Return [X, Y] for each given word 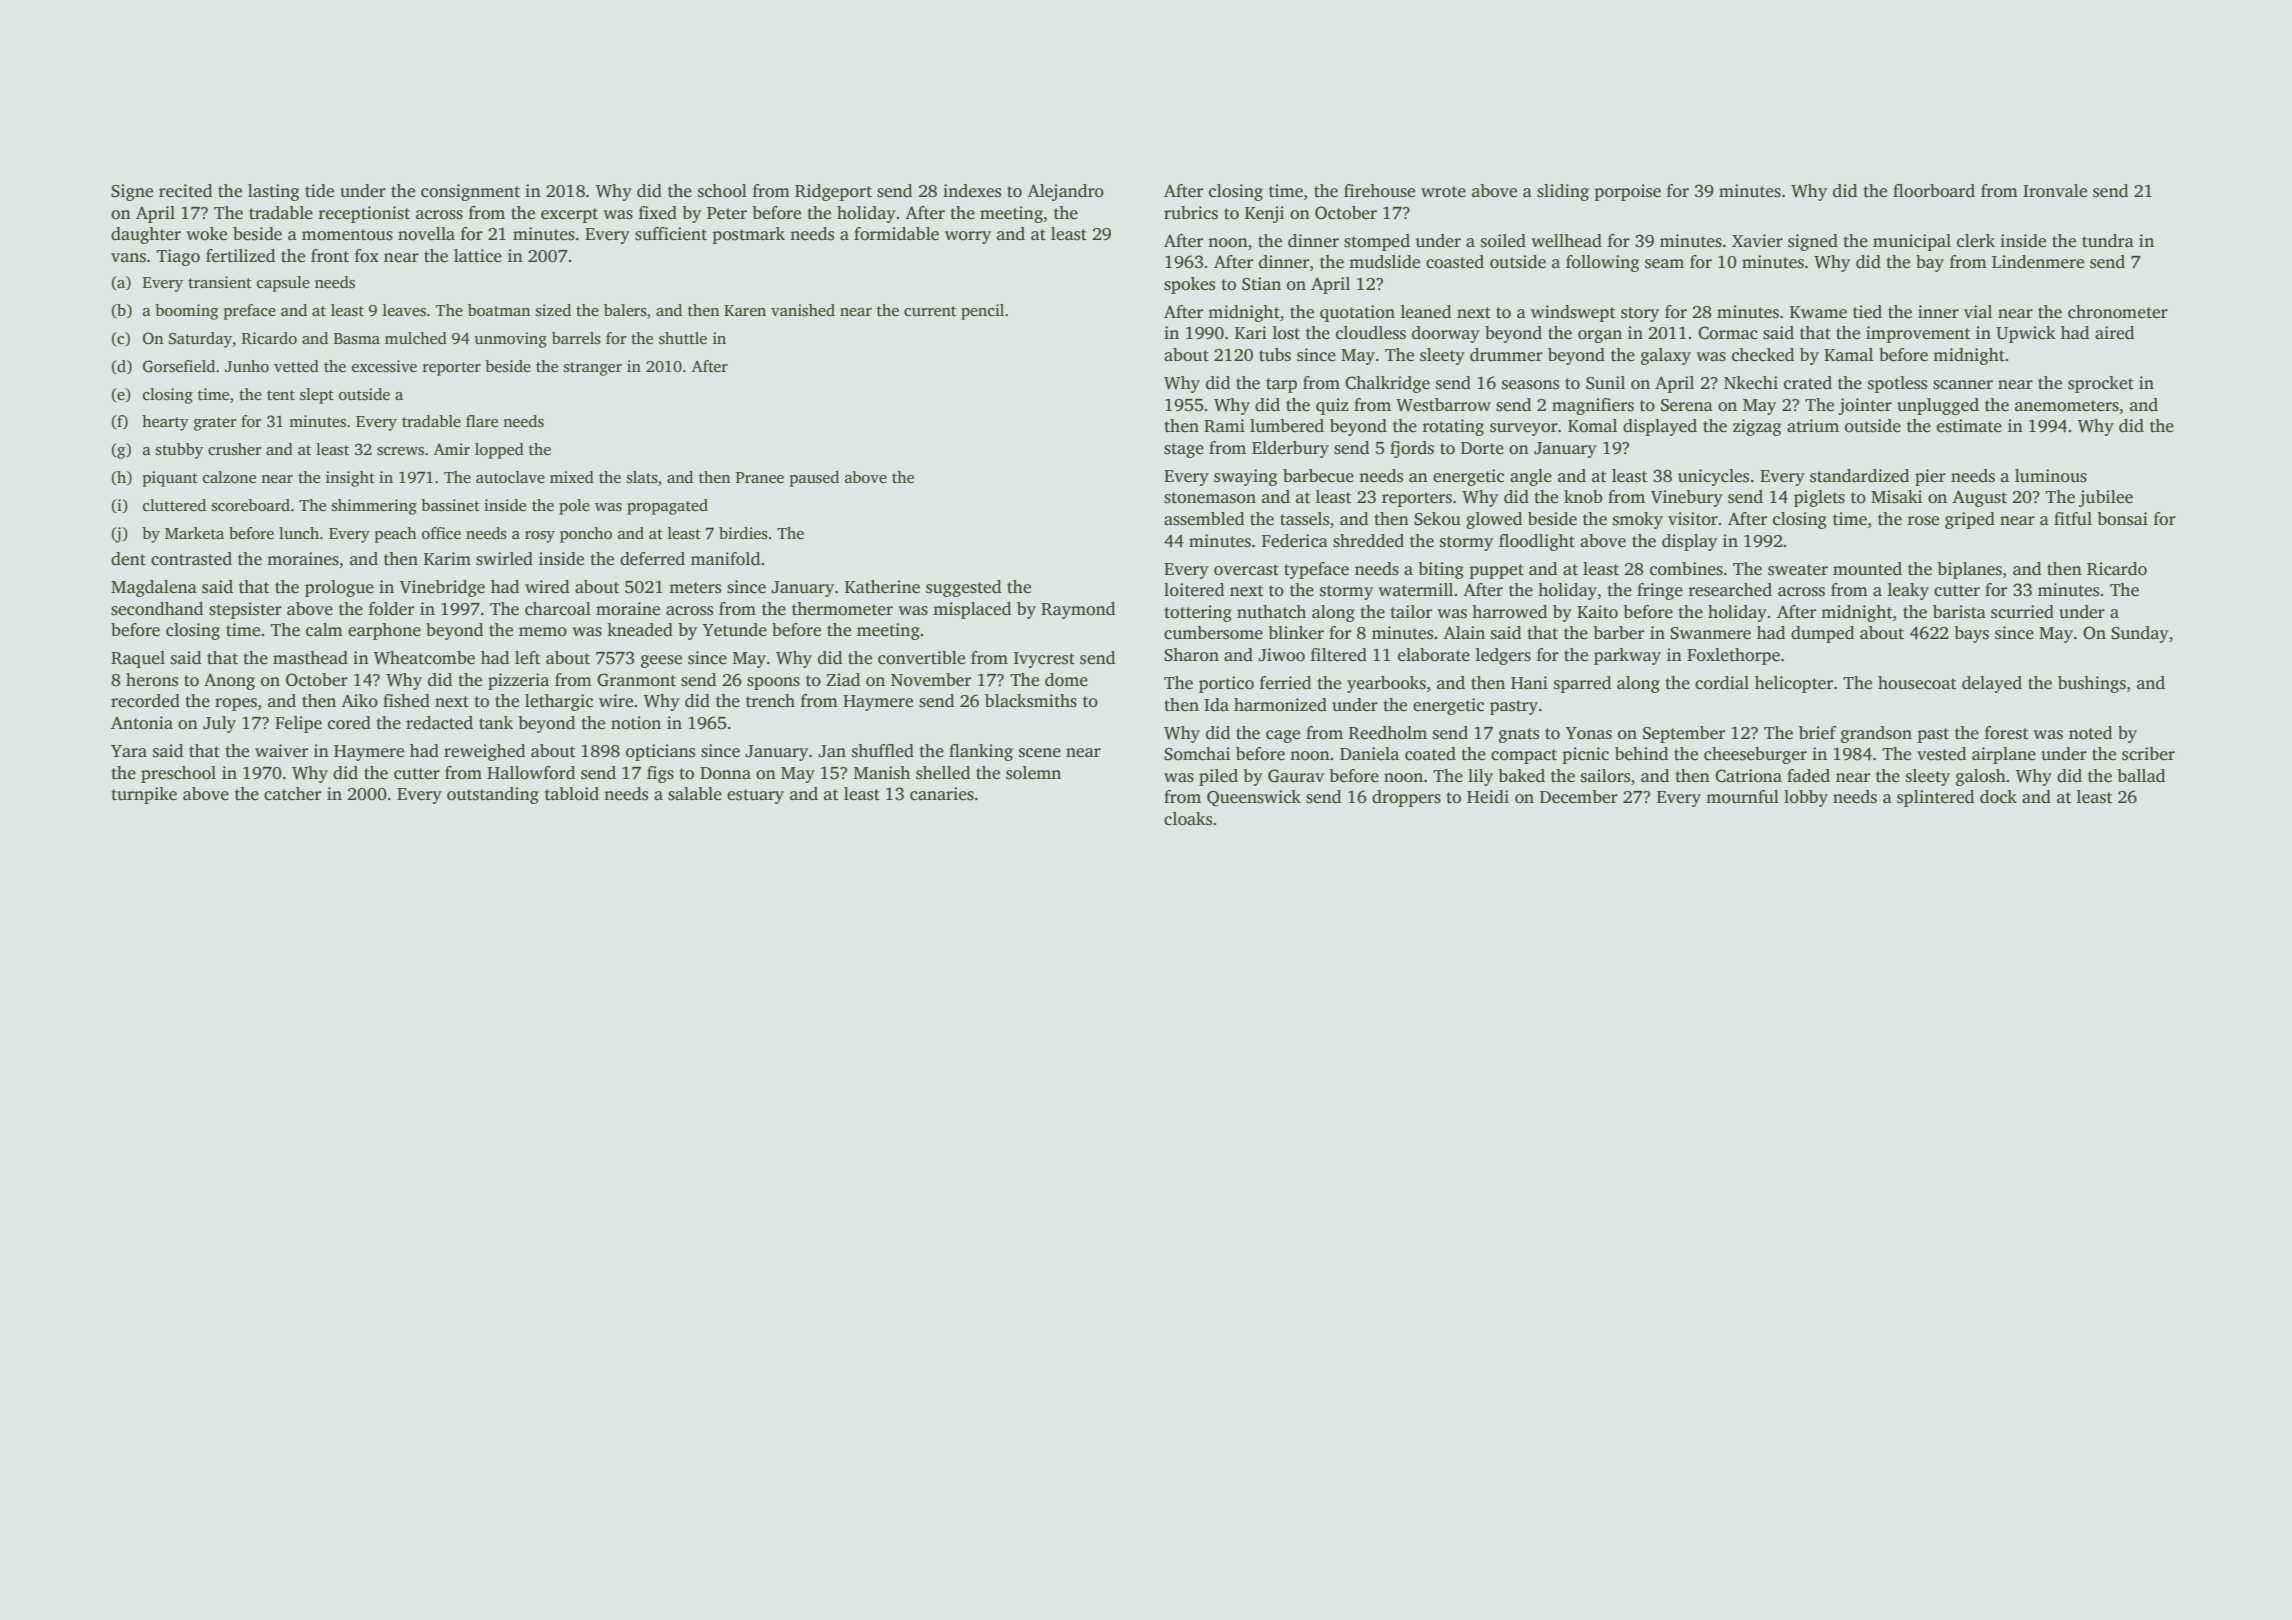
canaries [942, 794]
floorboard [1934, 191]
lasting [273, 192]
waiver [281, 751]
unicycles [1713, 477]
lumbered [1287, 426]
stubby [179, 451]
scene [1040, 753]
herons [152, 680]
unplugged [1938, 406]
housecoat [1917, 683]
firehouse [1379, 191]
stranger [593, 369]
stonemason [1210, 498]
